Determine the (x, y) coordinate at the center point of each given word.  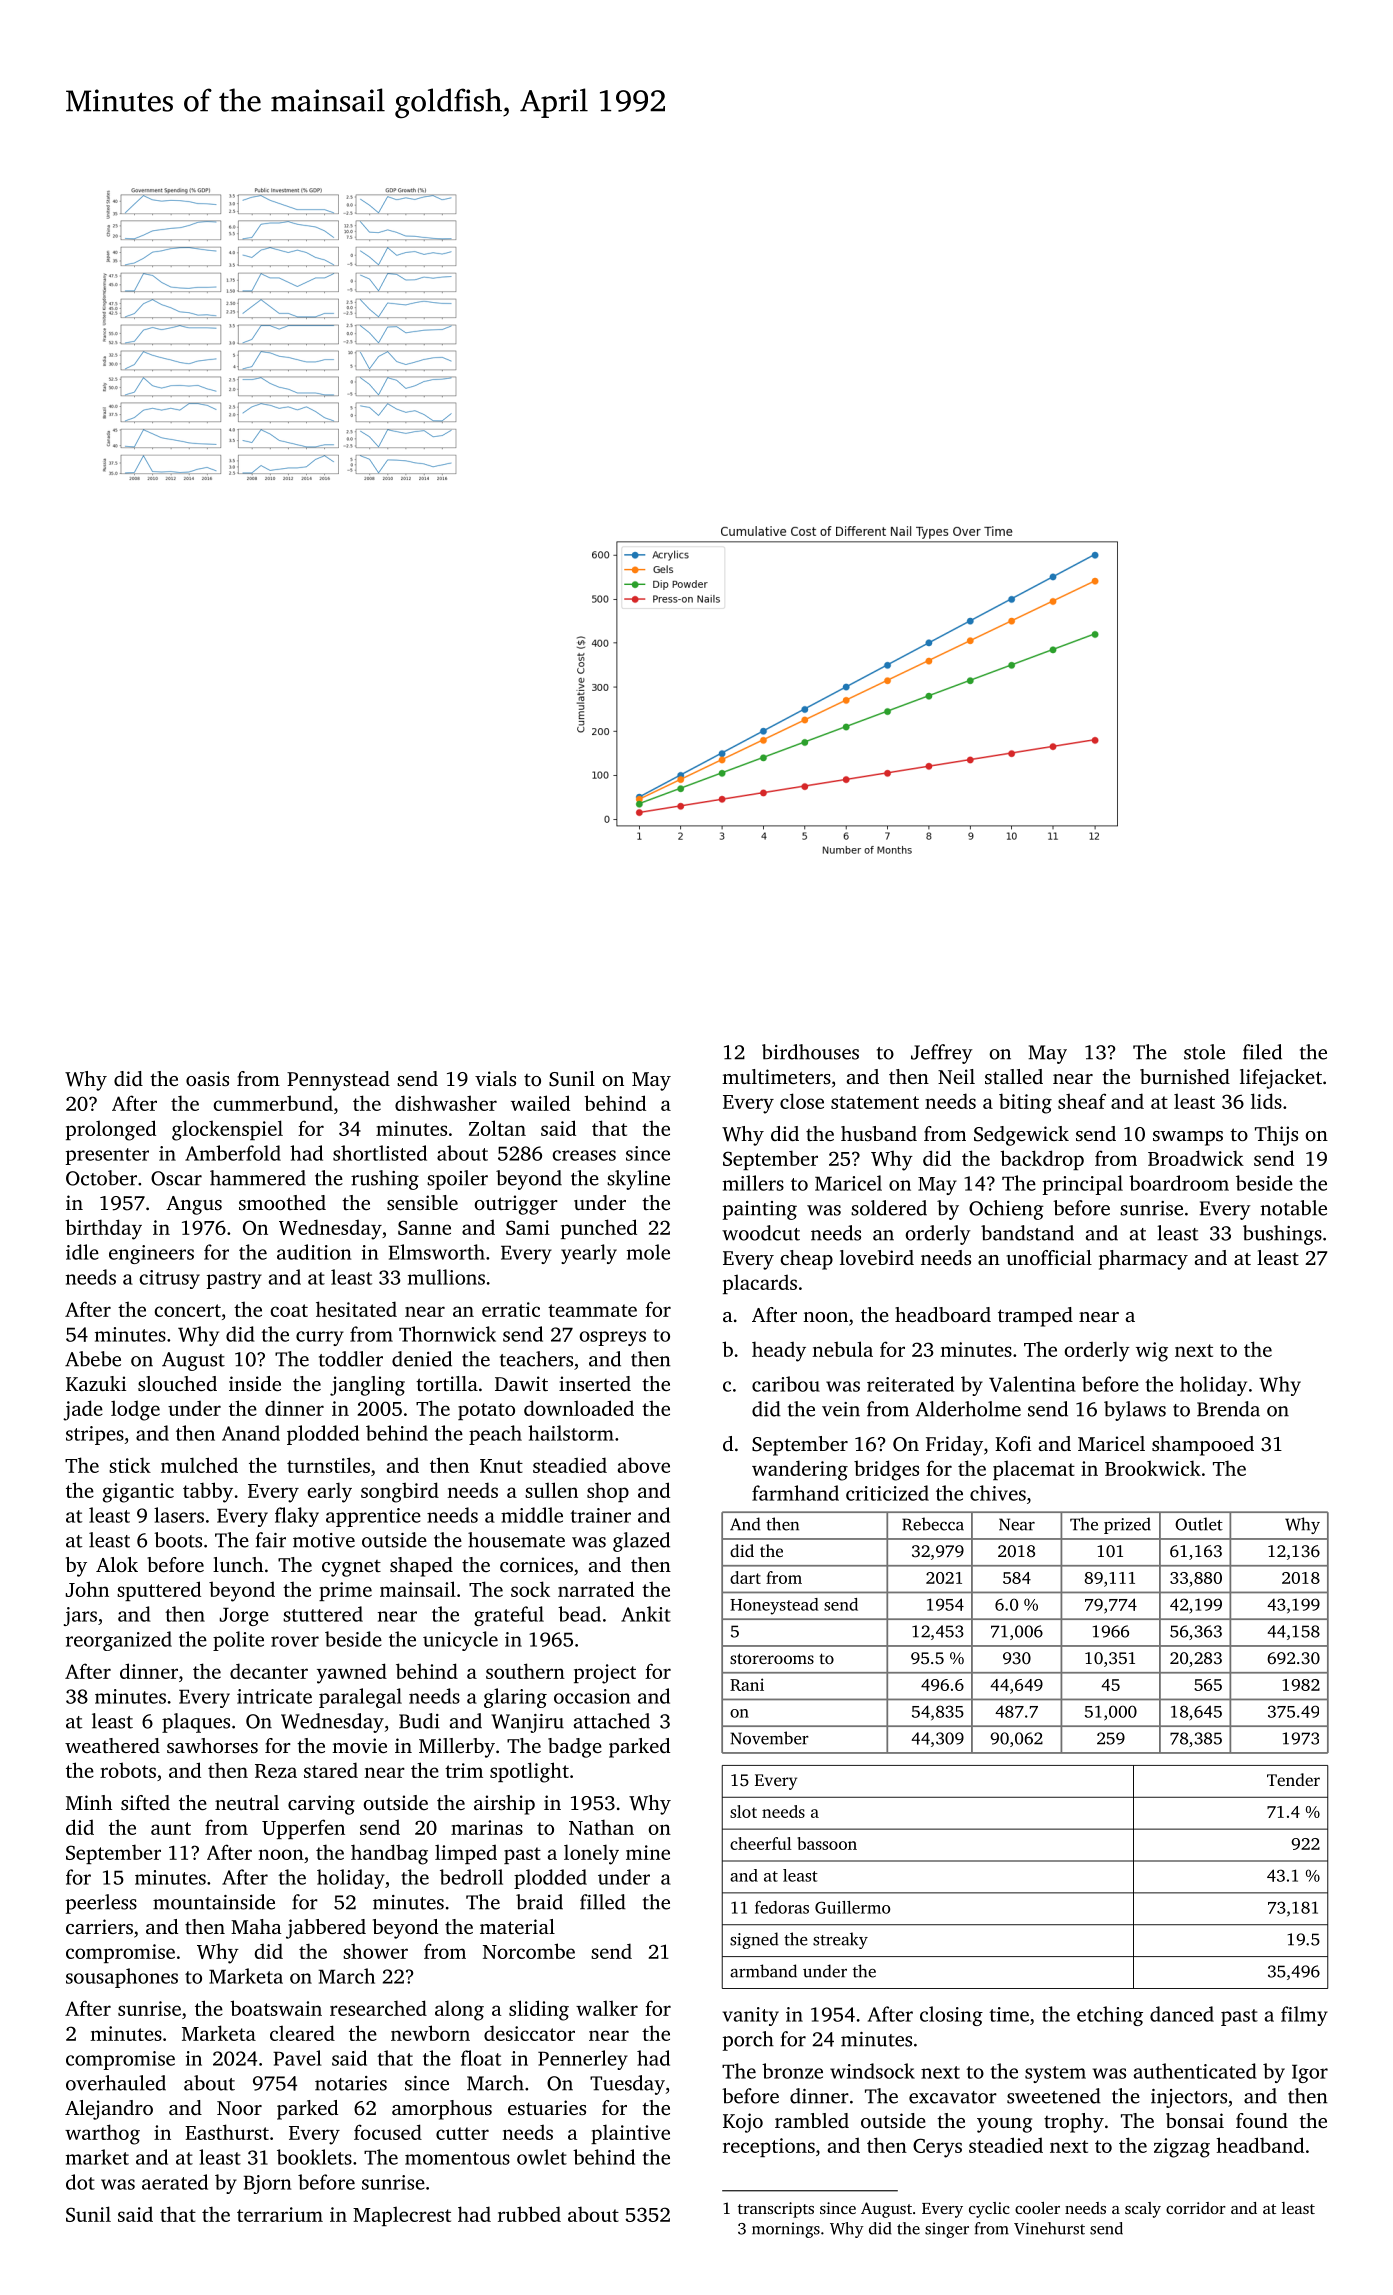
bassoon (827, 1843)
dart (745, 1577)
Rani (747, 1684)
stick (130, 1465)
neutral (247, 1802)
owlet (542, 2157)
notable (1294, 1208)
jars (80, 1616)
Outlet (1199, 1524)
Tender (1293, 1779)
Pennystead (338, 1081)
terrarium (280, 2214)
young (1004, 2125)
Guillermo (852, 1907)
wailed (540, 1103)
